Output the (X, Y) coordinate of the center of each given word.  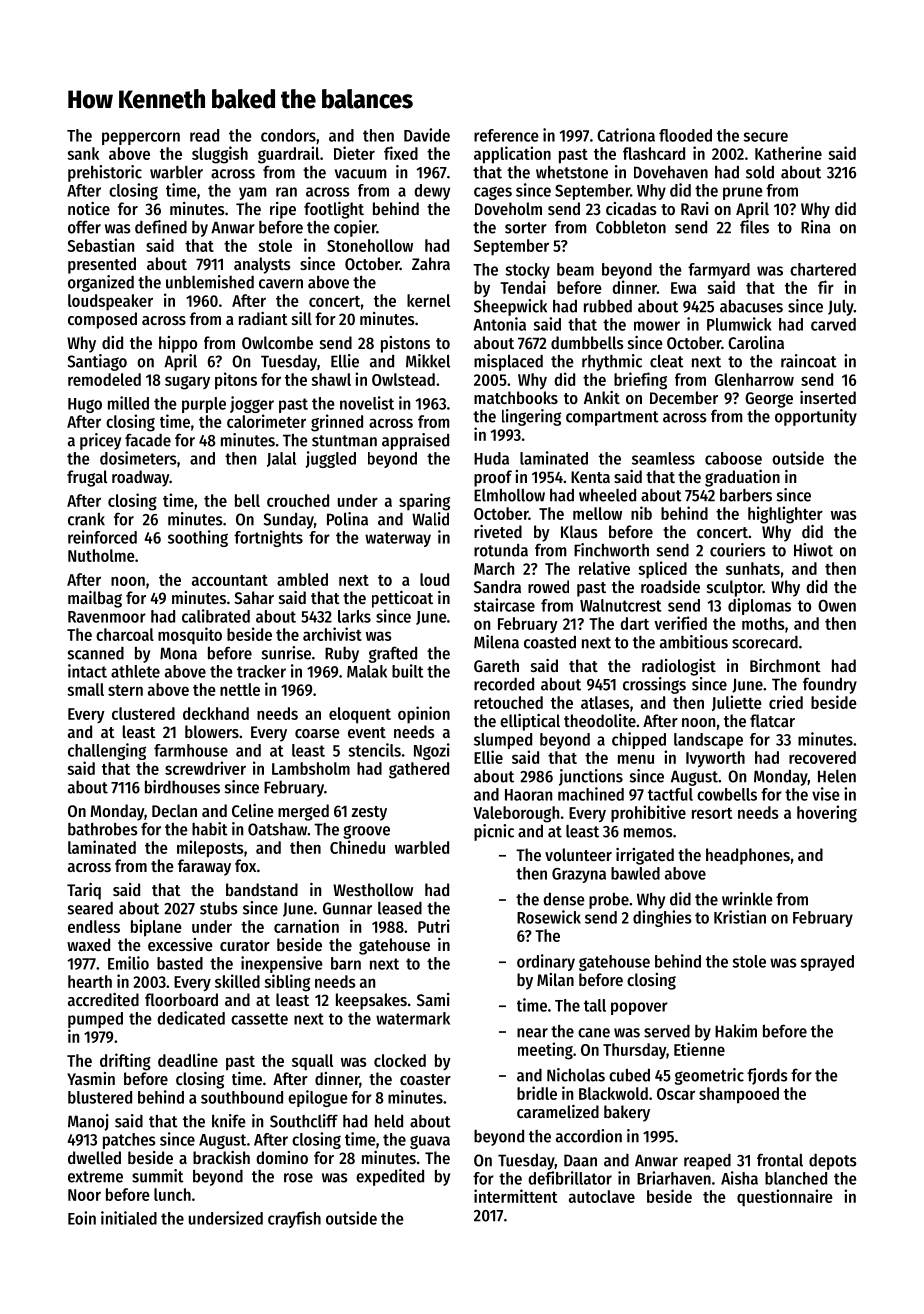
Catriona (626, 135)
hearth (90, 981)
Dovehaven (671, 172)
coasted (550, 642)
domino (282, 1157)
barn (346, 963)
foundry (830, 685)
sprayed (827, 963)
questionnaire (785, 1197)
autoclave (602, 1196)
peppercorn (141, 138)
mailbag (95, 599)
